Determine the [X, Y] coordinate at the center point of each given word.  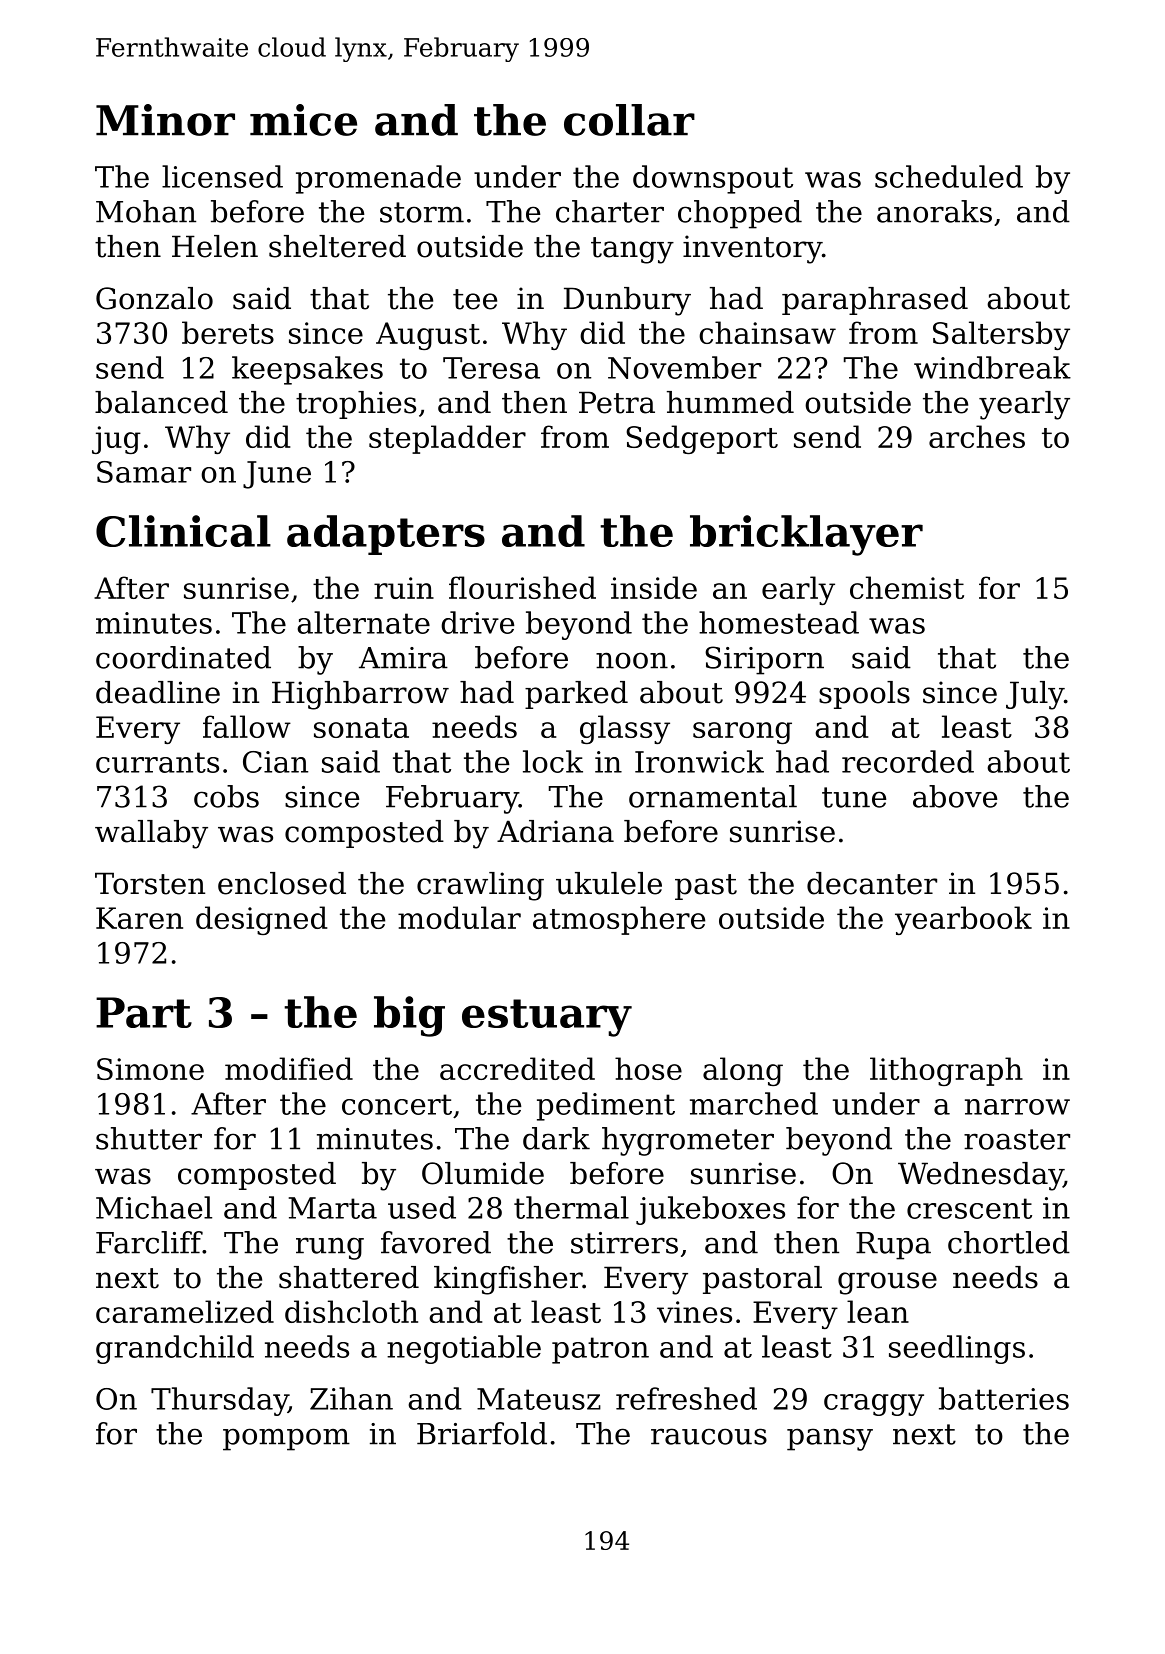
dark [556, 1138]
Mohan [146, 211]
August [428, 336]
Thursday [219, 1401]
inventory [752, 249]
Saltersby [1001, 335]
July [1035, 695]
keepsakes [307, 370]
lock [553, 761]
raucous [709, 1436]
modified [289, 1068]
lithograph [946, 1071]
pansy [830, 1439]
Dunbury [627, 301]
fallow [247, 726]
